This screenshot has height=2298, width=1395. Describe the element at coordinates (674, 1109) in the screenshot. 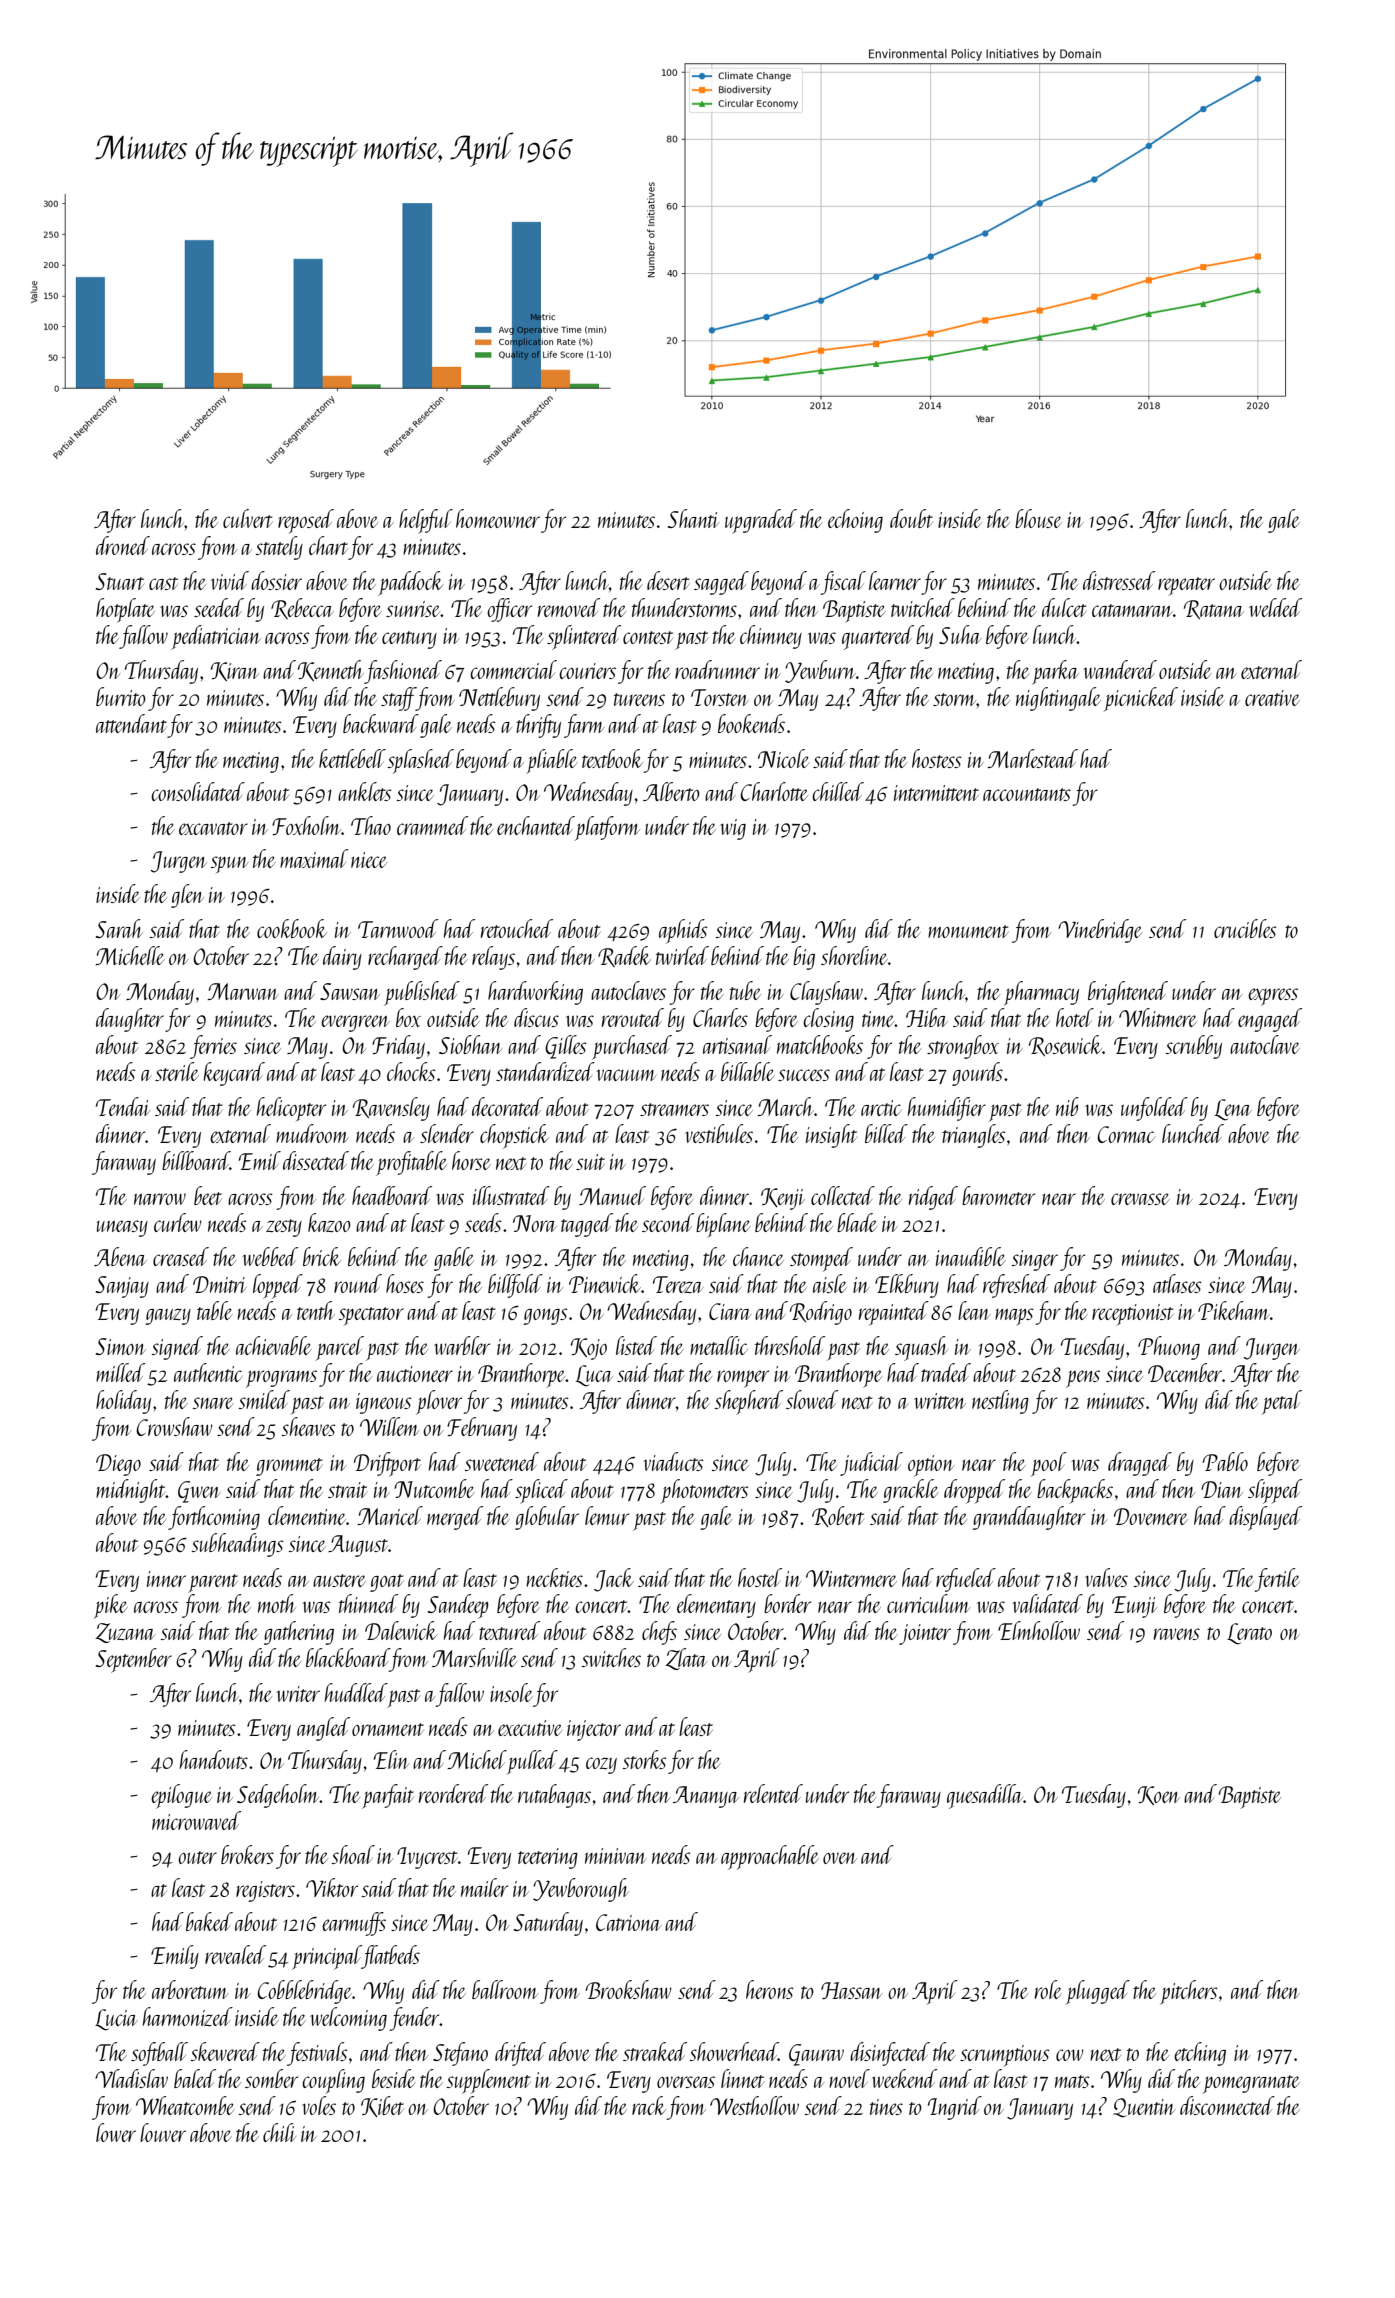

I see `streamers` at that location.
